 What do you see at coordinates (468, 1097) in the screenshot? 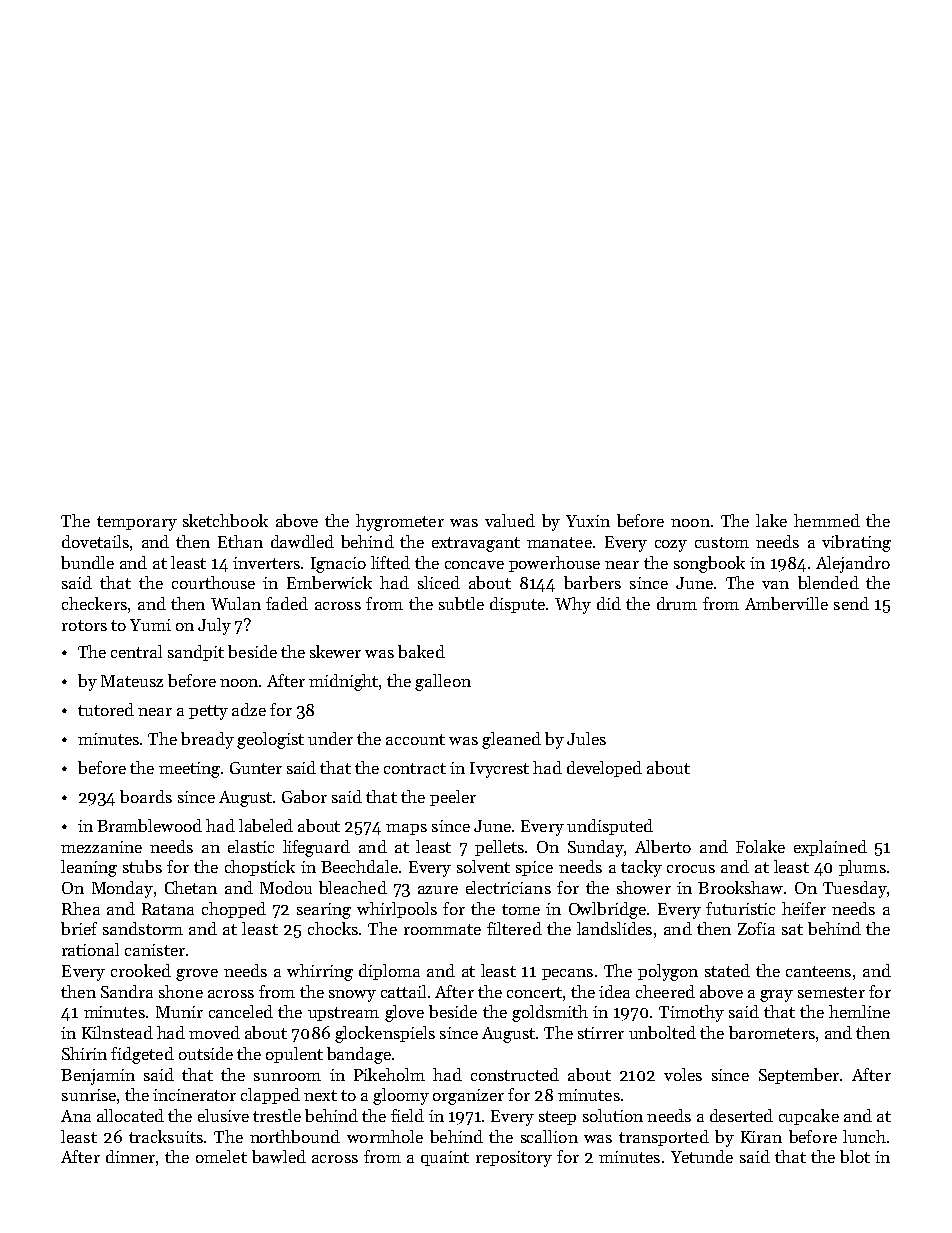
I see `organizer` at bounding box center [468, 1097].
